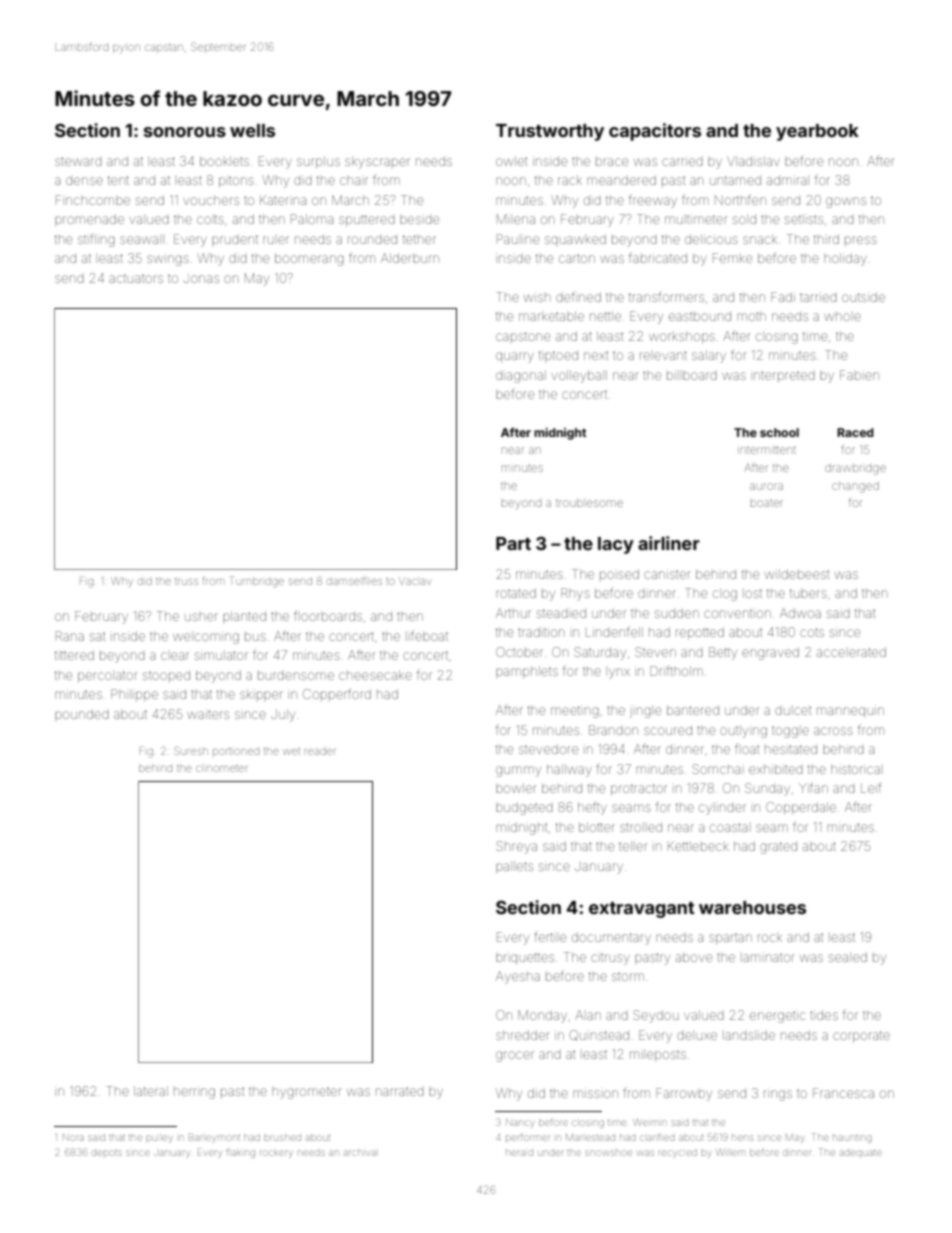  I want to click on actuators, so click(136, 278).
